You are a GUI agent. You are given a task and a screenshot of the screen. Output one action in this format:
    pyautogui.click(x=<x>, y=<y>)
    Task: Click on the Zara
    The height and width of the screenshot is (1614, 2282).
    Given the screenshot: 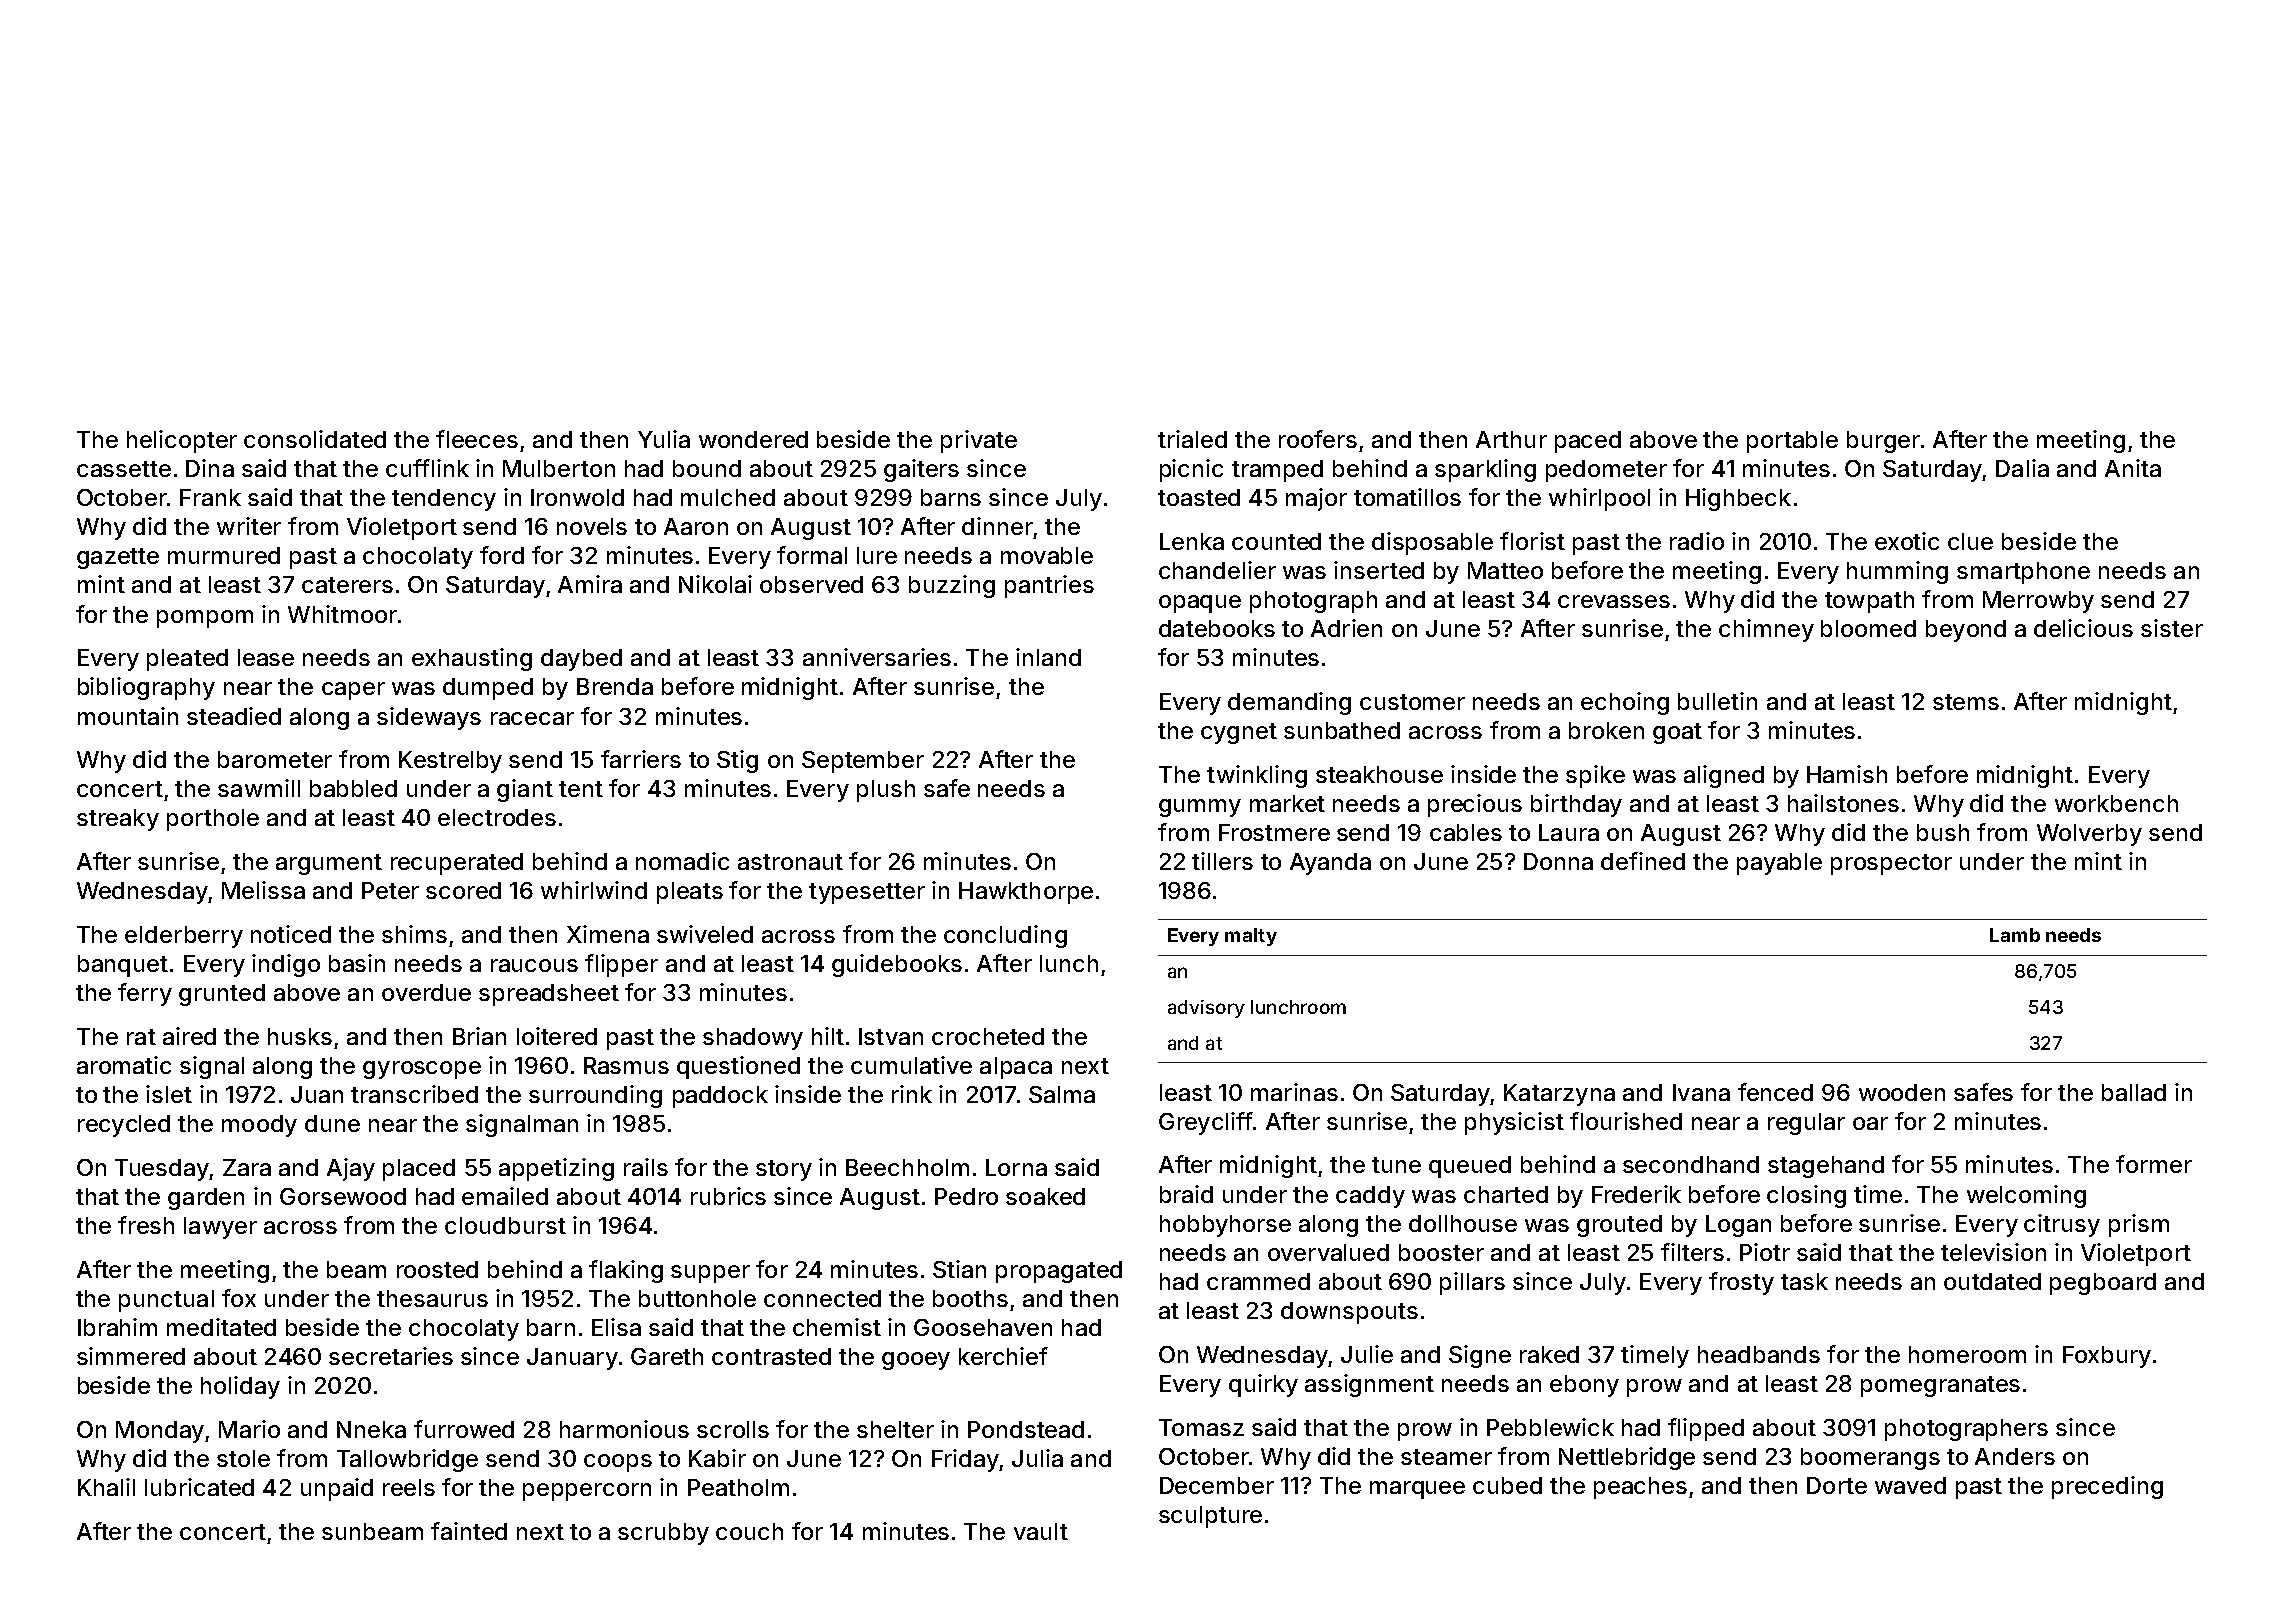 What is the action you would take?
    pyautogui.click(x=247, y=1167)
